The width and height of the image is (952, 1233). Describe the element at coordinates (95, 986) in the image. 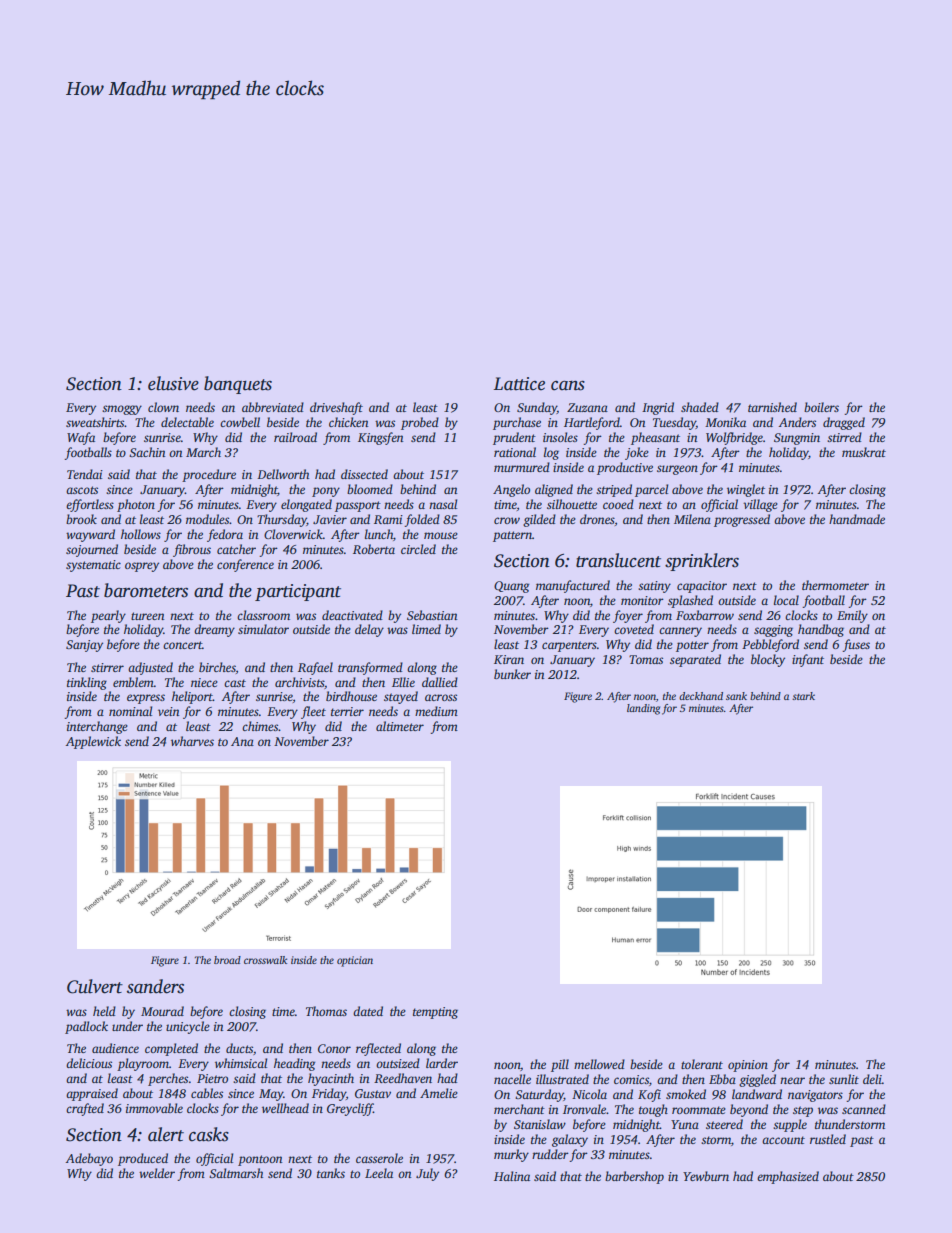

I see `Culvert` at that location.
